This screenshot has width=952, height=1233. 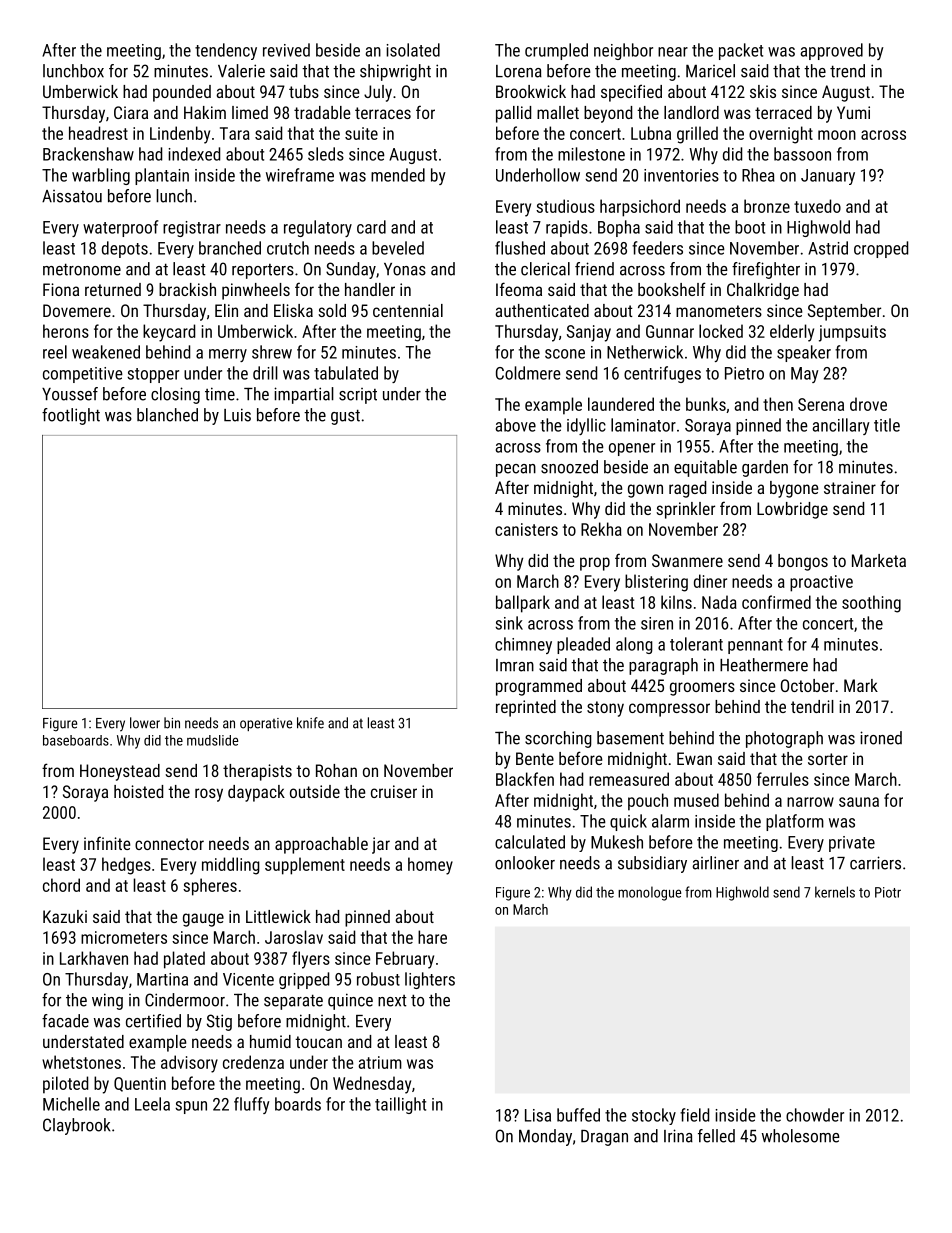 I want to click on raged, so click(x=687, y=489).
